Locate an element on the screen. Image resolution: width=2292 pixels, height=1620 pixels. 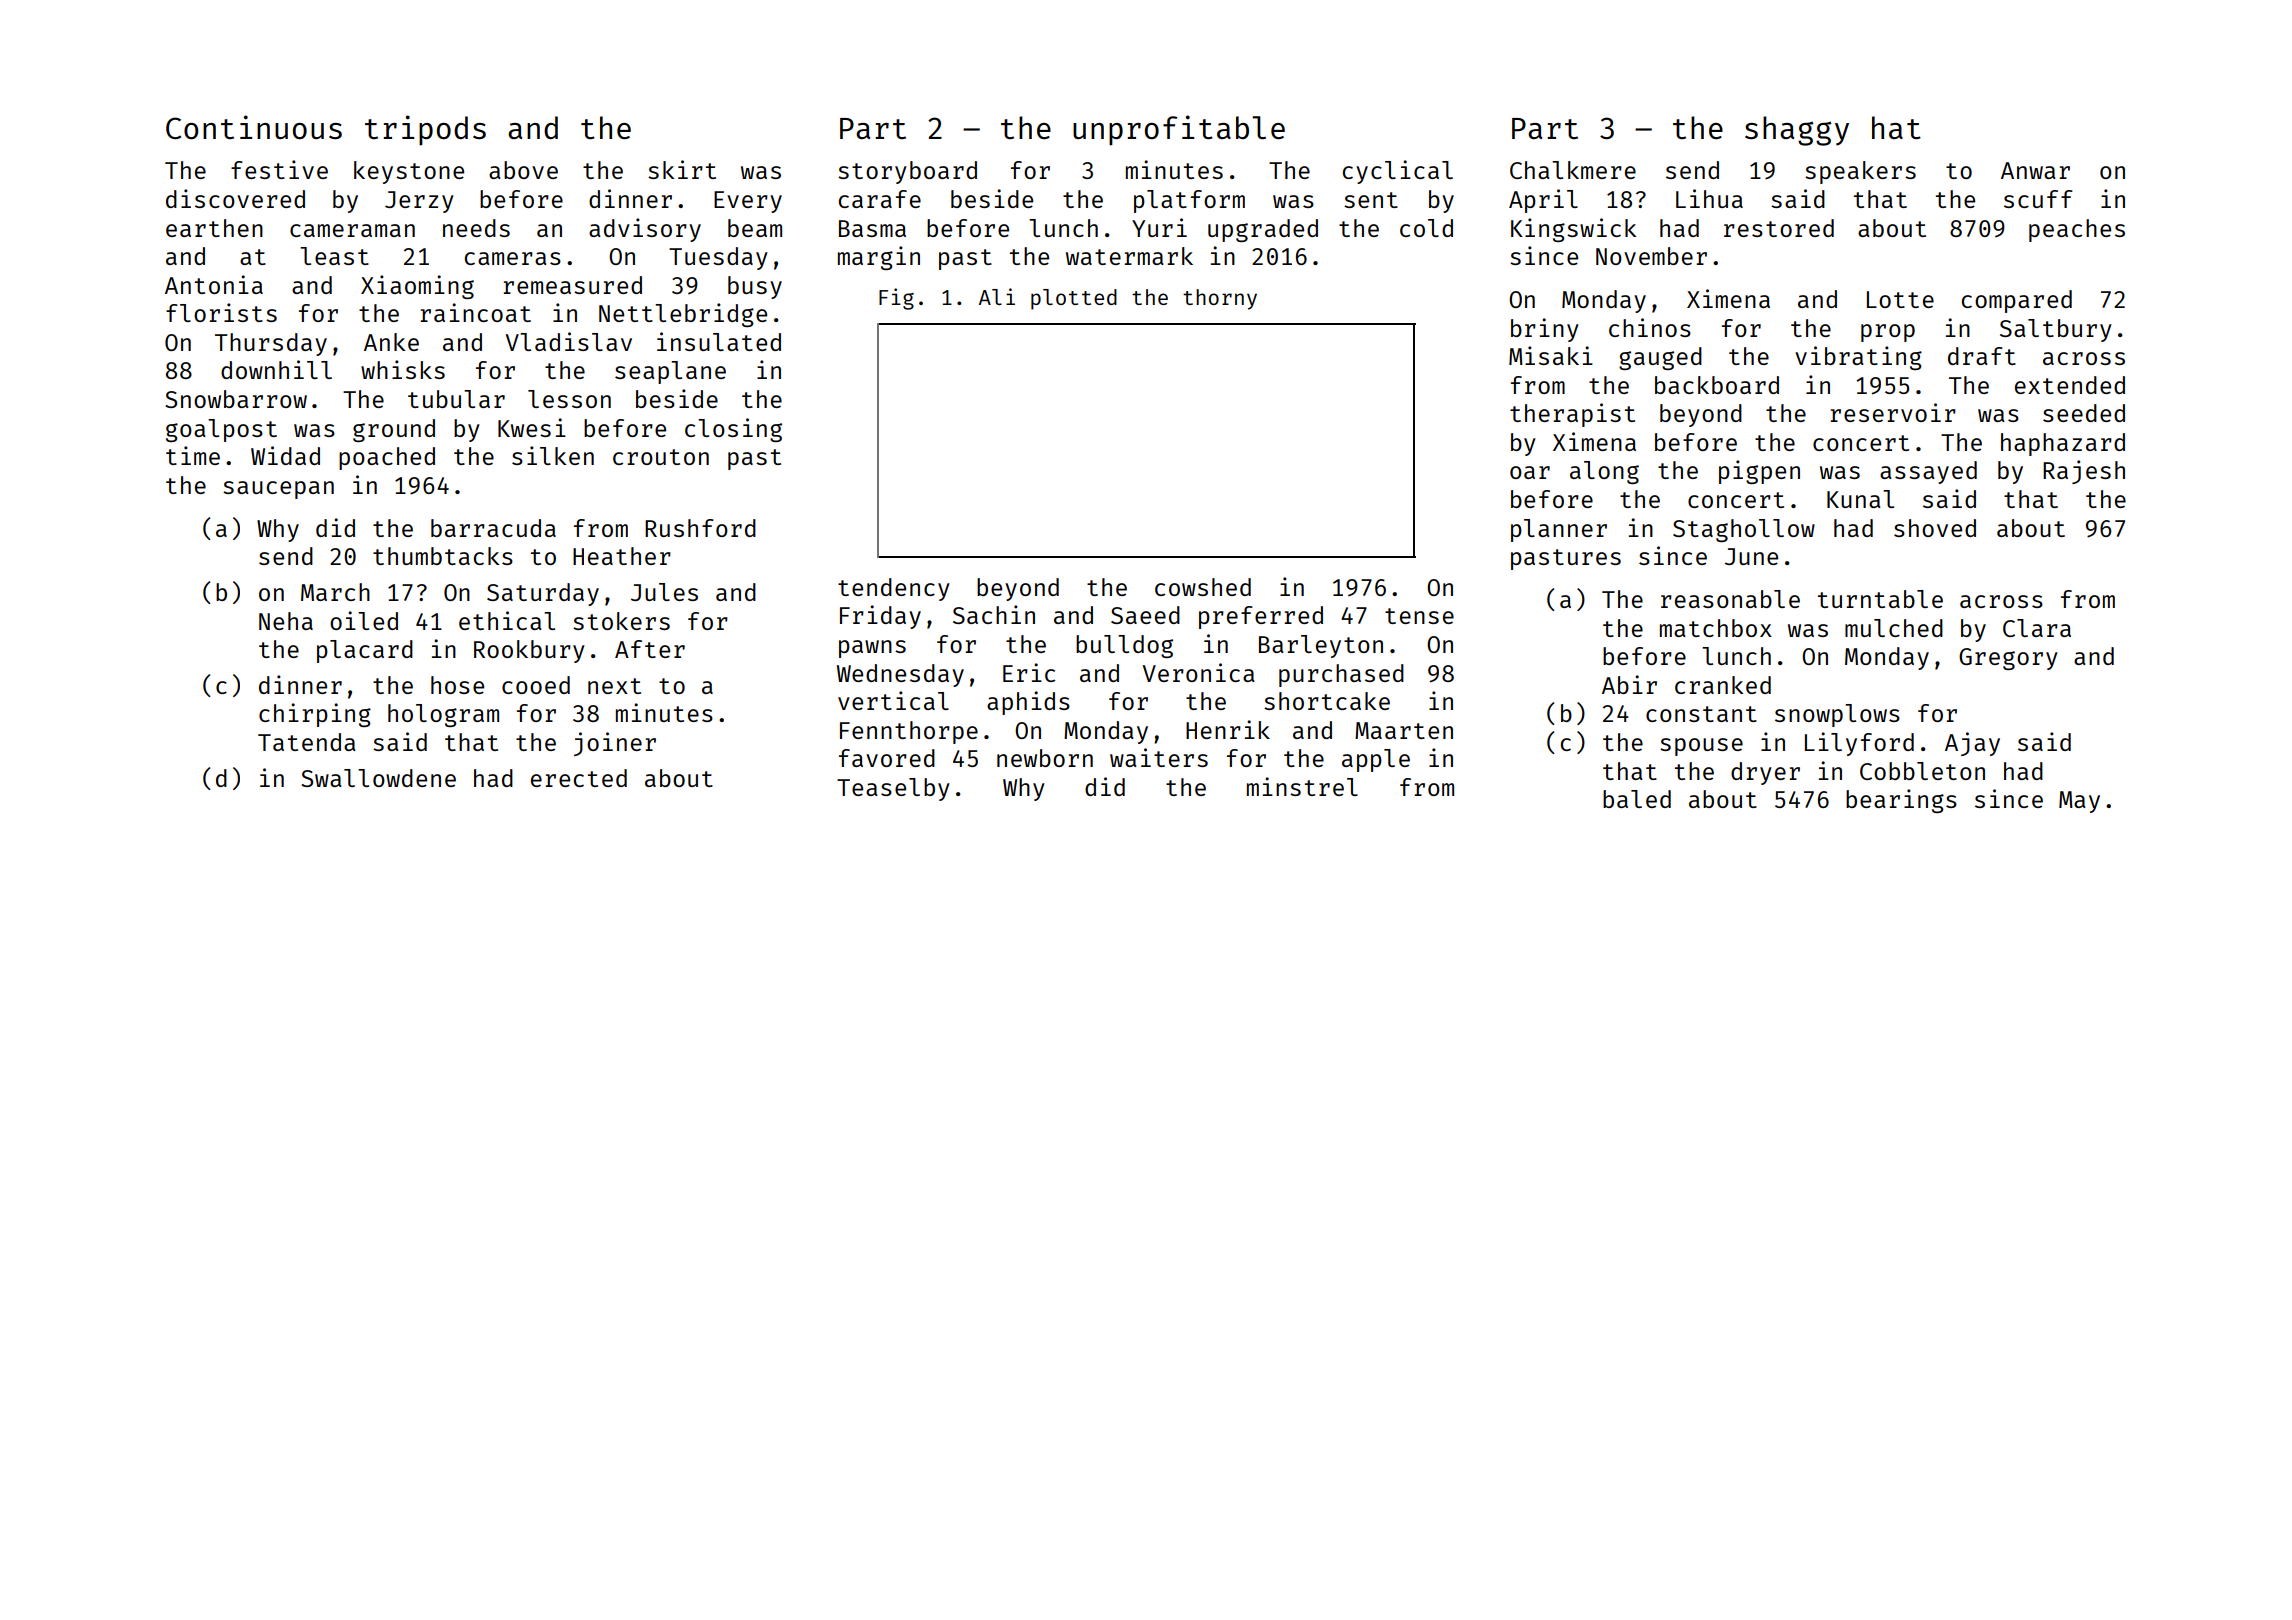
shortcake is located at coordinates (1327, 701).
